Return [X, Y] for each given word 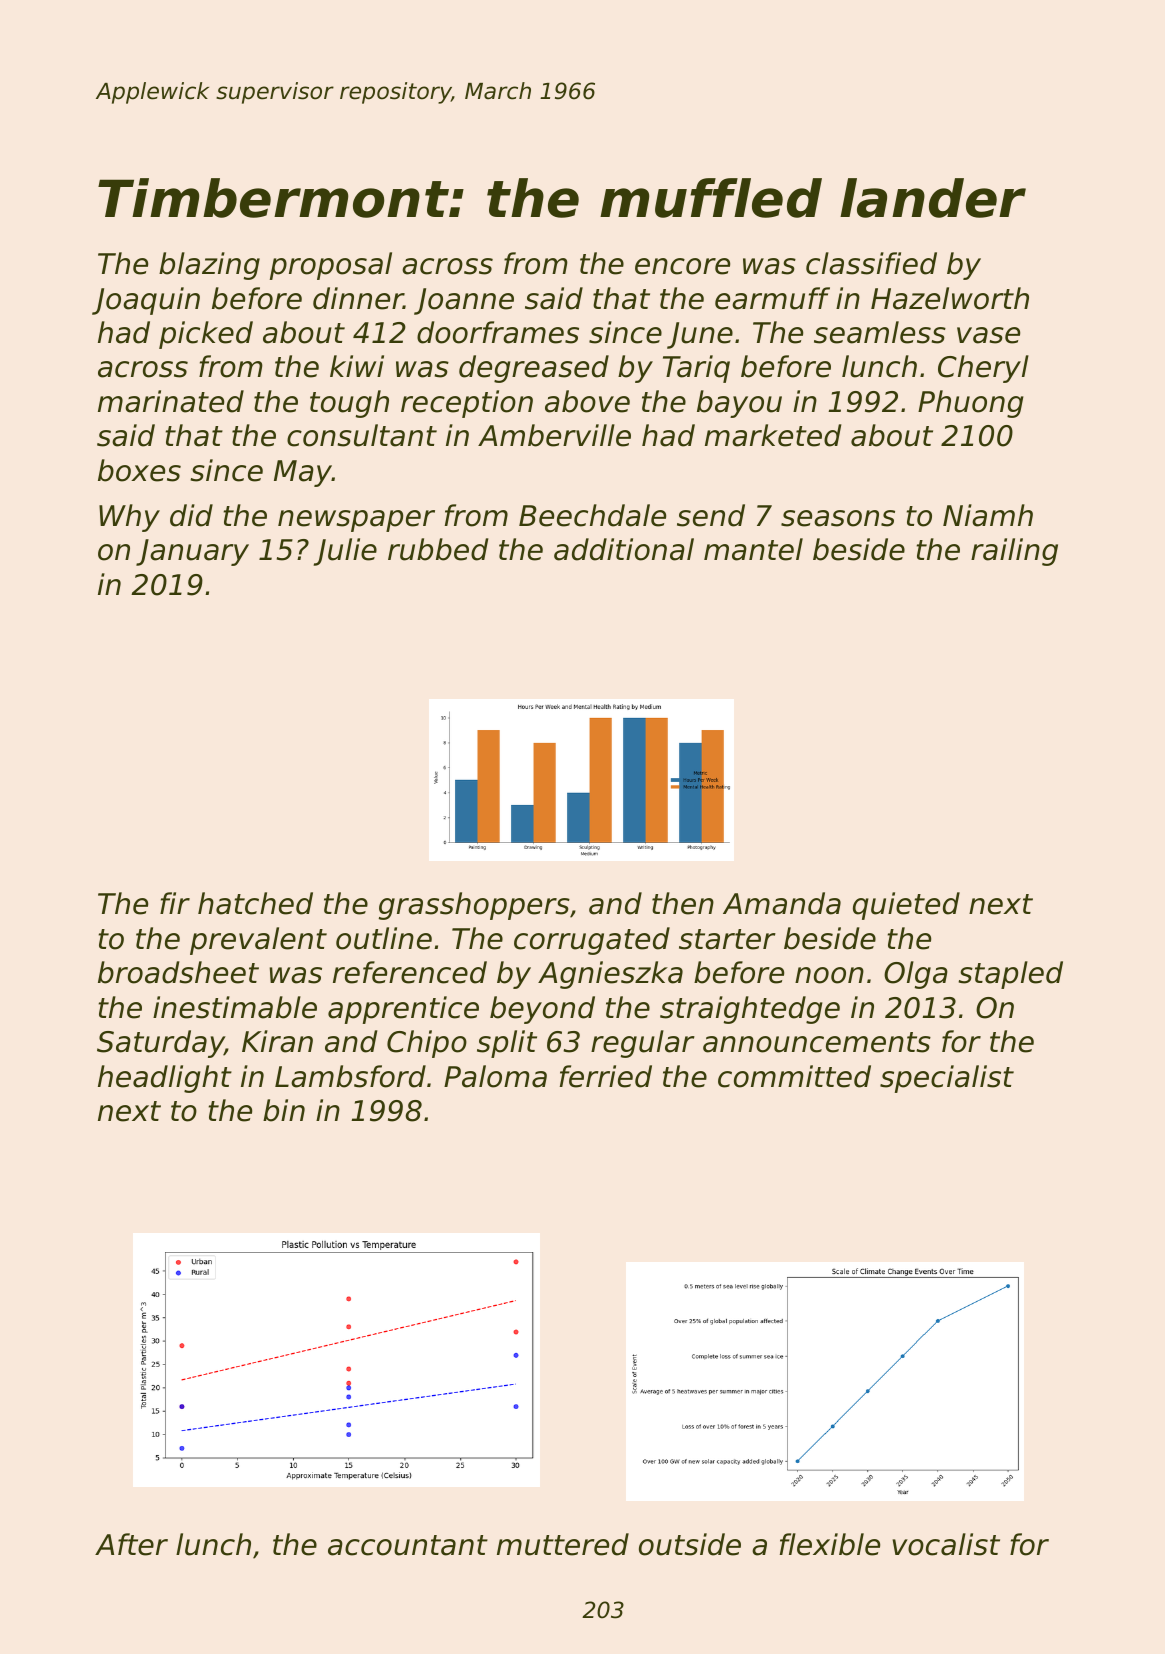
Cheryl [983, 369]
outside [690, 1544]
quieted [906, 906]
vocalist [946, 1544]
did [191, 515]
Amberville [554, 435]
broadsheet [178, 972]
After [131, 1544]
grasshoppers [474, 906]
